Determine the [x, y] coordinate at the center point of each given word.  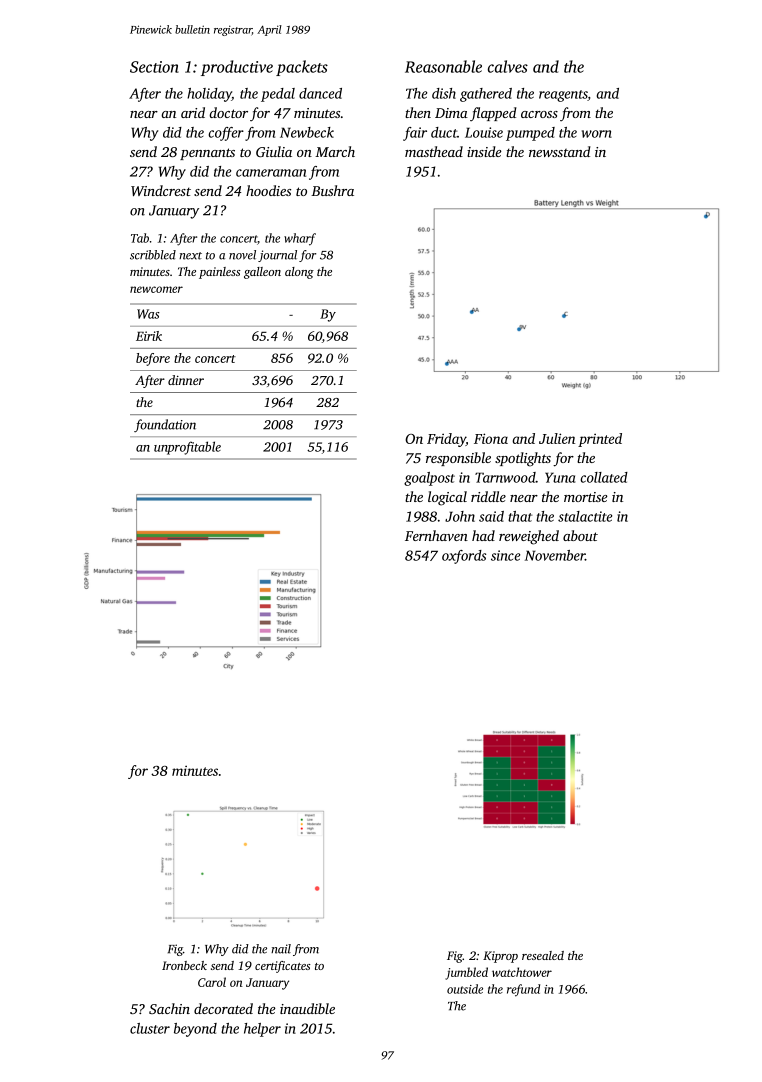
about [580, 535]
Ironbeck [184, 965]
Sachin [169, 1008]
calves [508, 66]
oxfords [464, 557]
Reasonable [443, 66]
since [505, 555]
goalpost [429, 479]
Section [154, 67]
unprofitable [187, 448]
